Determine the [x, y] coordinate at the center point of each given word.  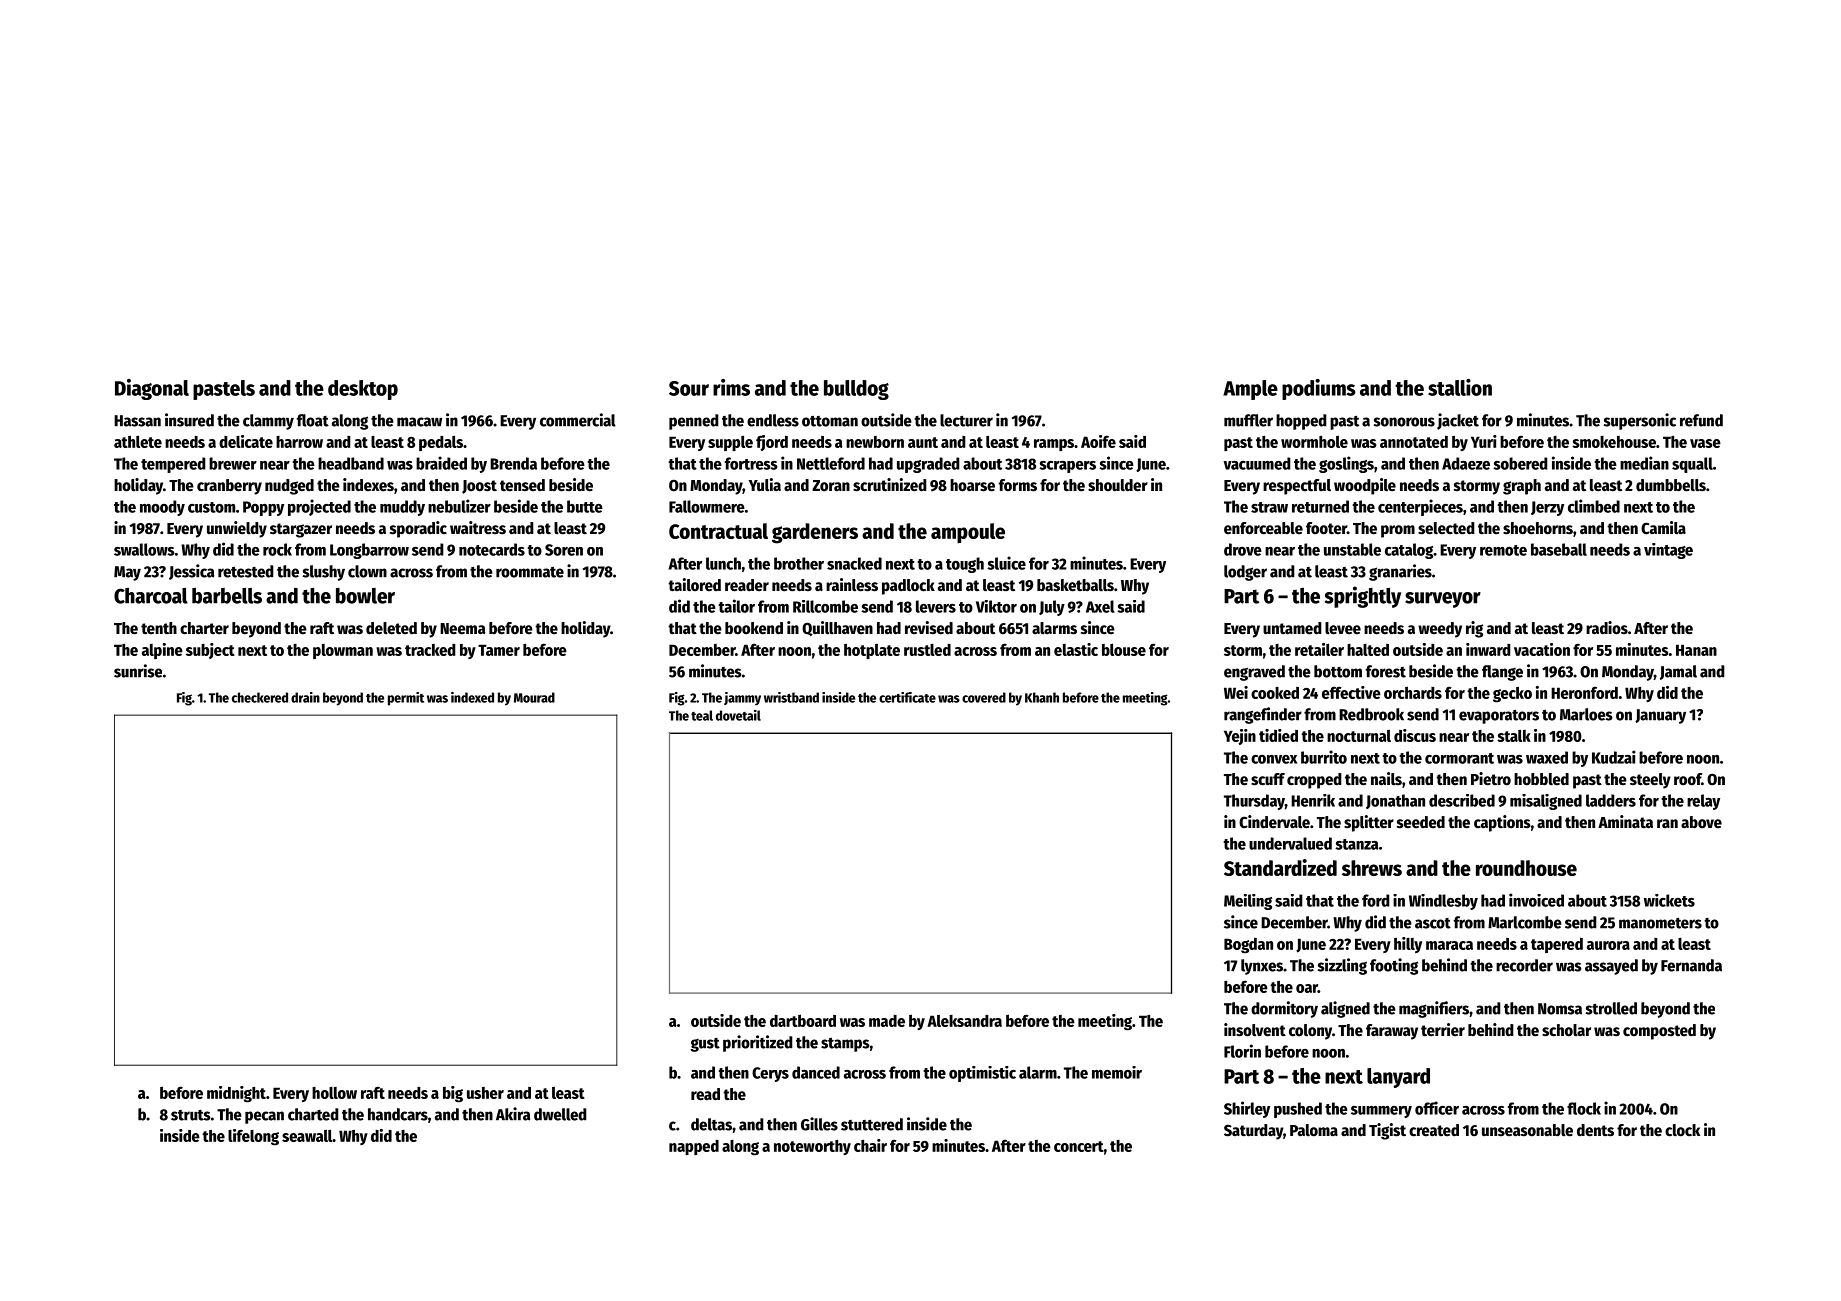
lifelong [253, 1137]
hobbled [1541, 779]
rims [731, 387]
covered [984, 697]
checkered [260, 697]
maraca [1449, 945]
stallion [1460, 387]
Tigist [1387, 1131]
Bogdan [1248, 945]
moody [162, 508]
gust [705, 1045]
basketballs [1075, 585]
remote [1503, 550]
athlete [138, 442]
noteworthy [812, 1147]
